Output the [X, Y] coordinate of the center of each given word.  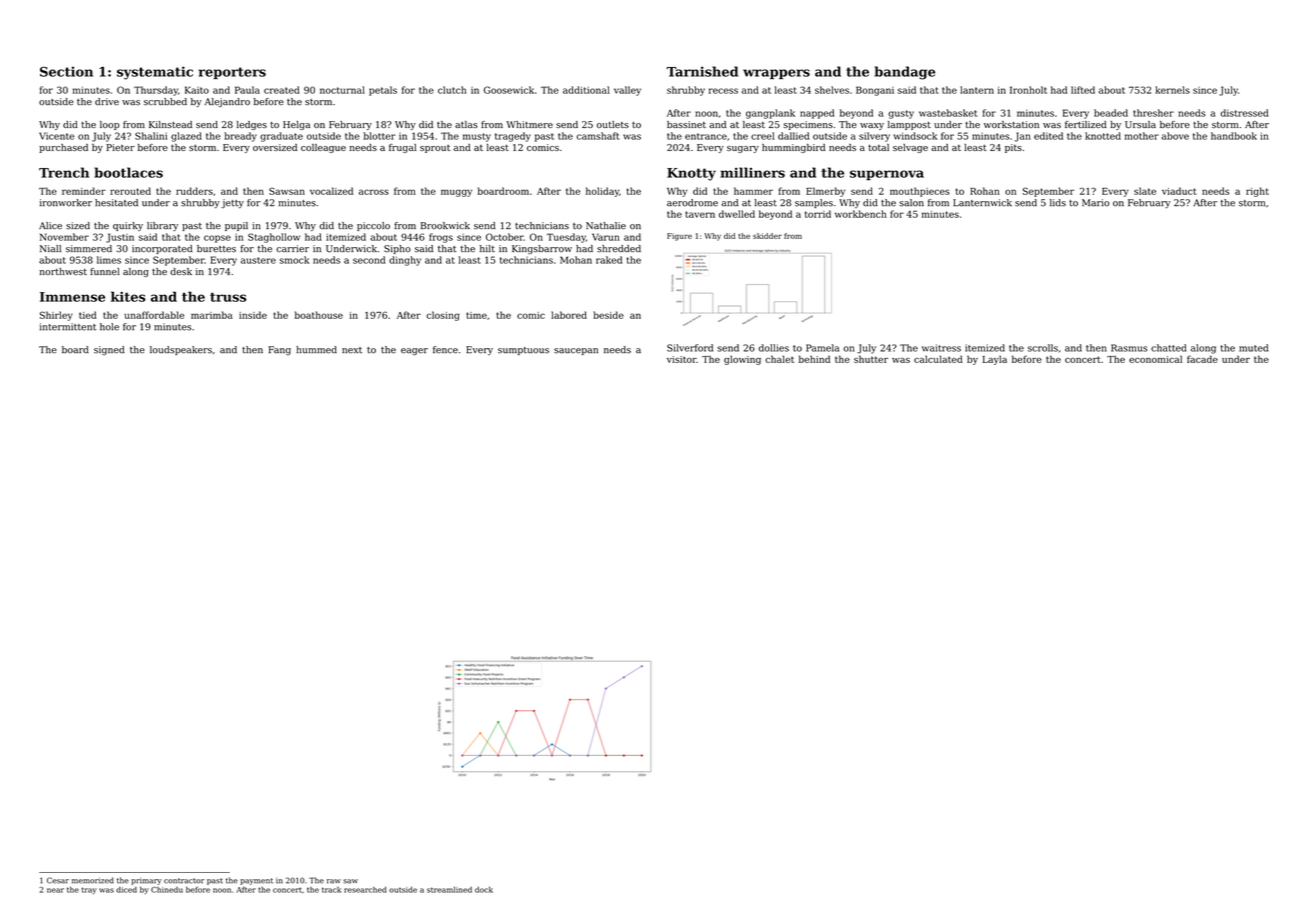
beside [608, 315]
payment [256, 881]
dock [484, 889]
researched [365, 889]
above [1175, 136]
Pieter [120, 147]
